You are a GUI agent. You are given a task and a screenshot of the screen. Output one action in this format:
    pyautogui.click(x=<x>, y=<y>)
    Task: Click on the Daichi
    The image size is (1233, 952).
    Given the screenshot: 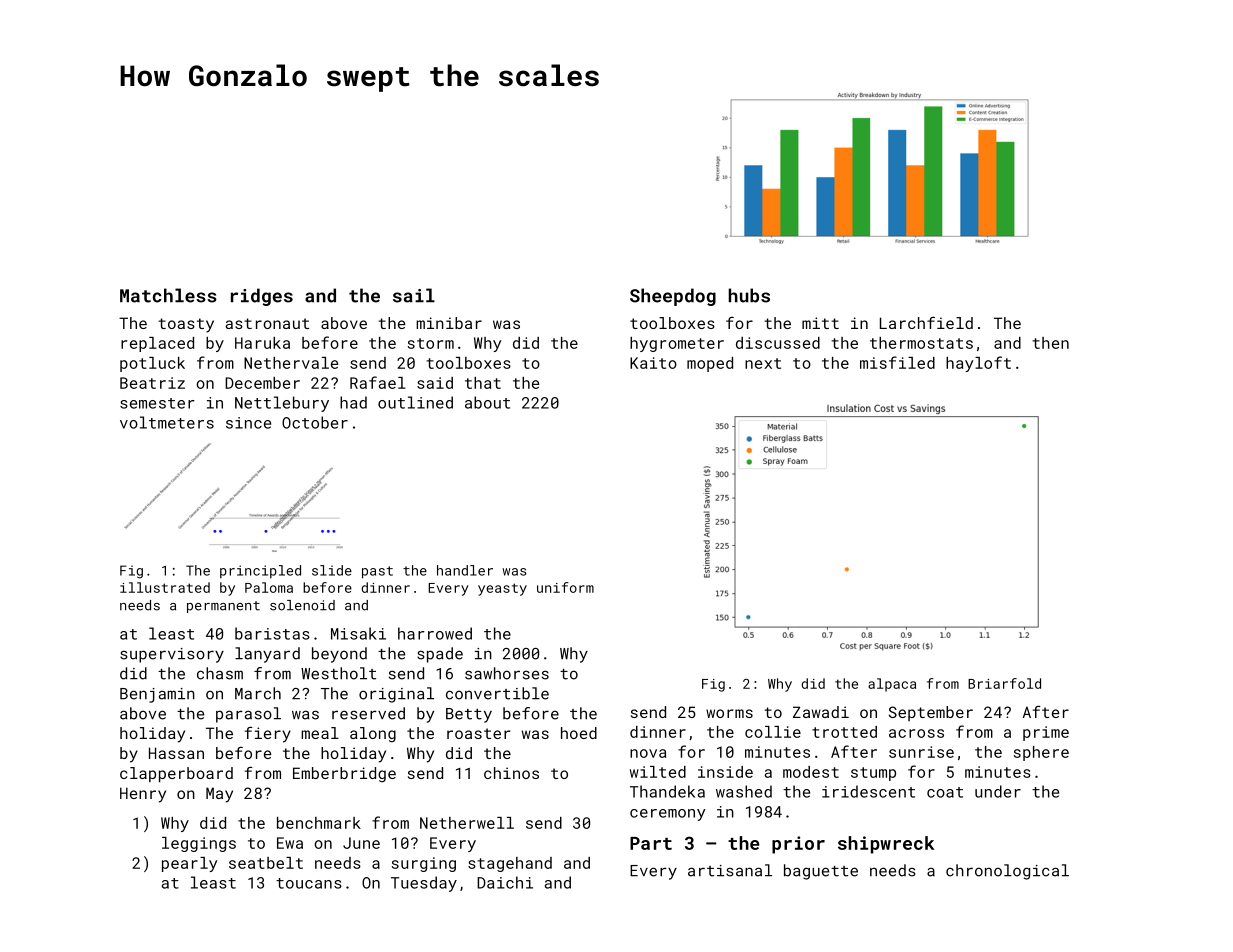 What is the action you would take?
    pyautogui.click(x=505, y=882)
